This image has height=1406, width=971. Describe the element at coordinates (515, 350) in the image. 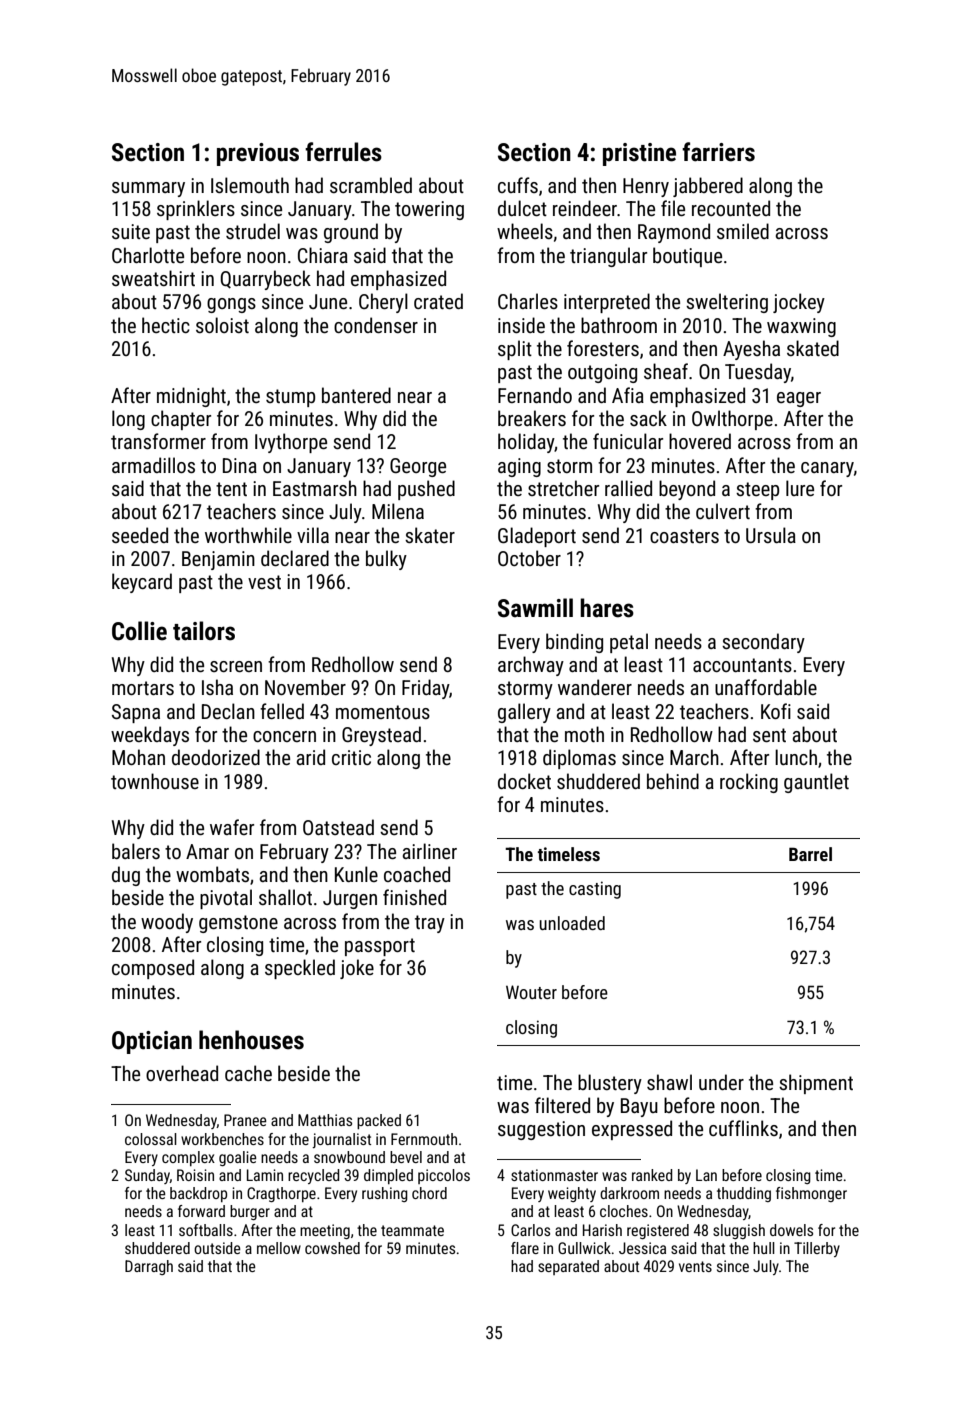

I see `split` at that location.
